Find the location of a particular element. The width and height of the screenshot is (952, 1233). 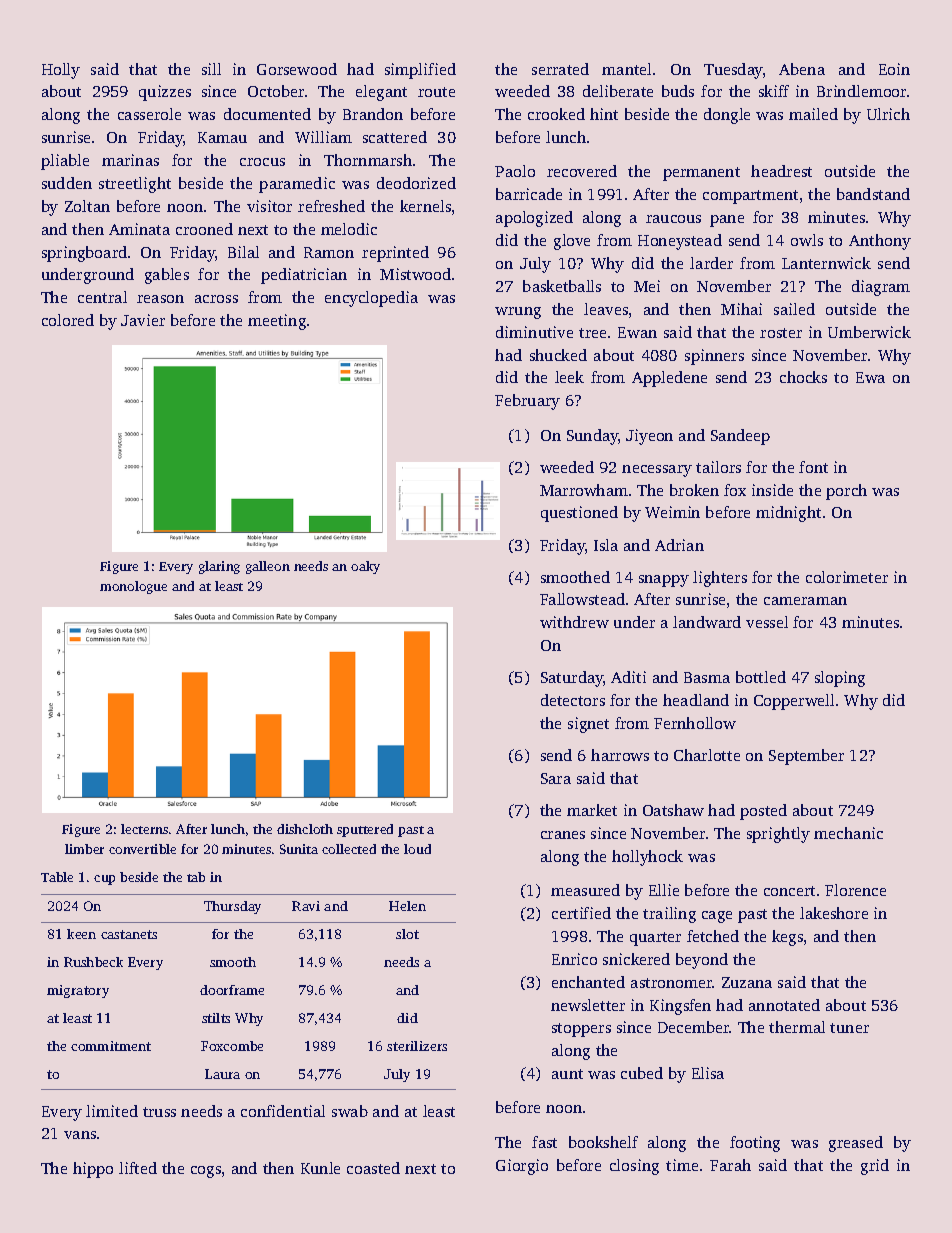

Copperwell is located at coordinates (794, 702).
